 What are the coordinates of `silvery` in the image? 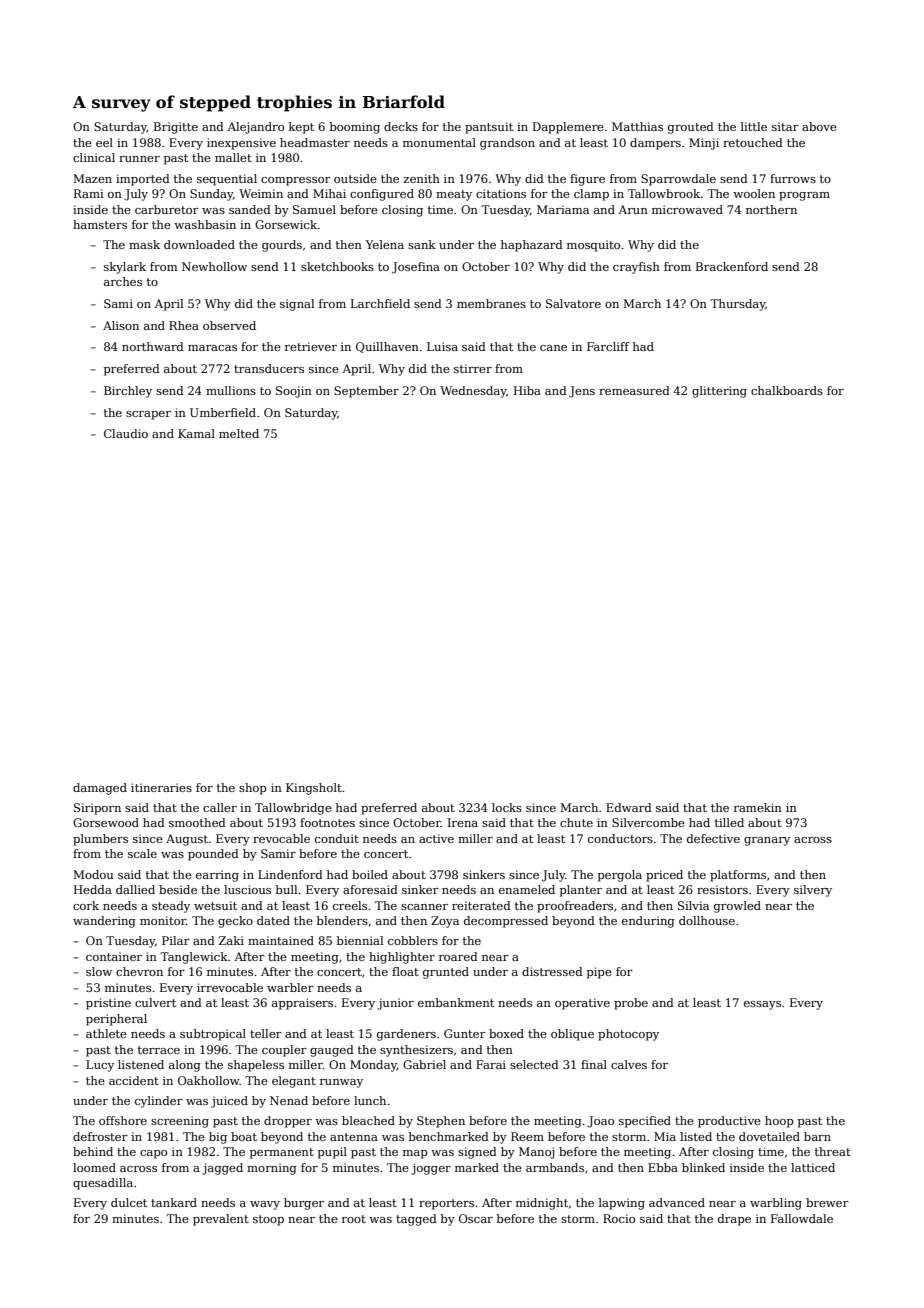 It's located at (813, 891).
